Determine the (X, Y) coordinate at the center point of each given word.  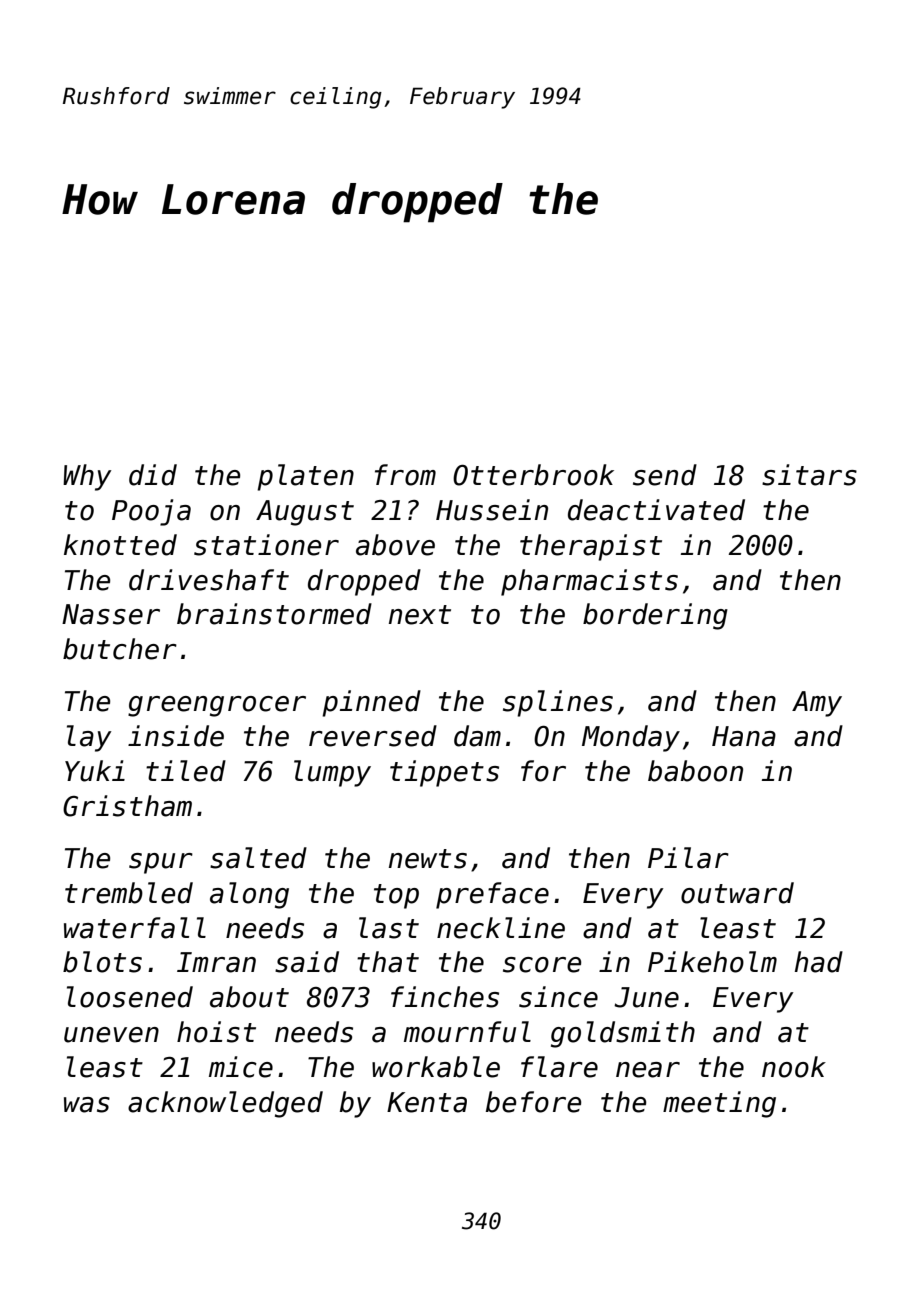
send (665, 475)
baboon (695, 771)
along (249, 895)
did (153, 475)
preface (492, 895)
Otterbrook (533, 475)
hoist (216, 1032)
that (388, 962)
